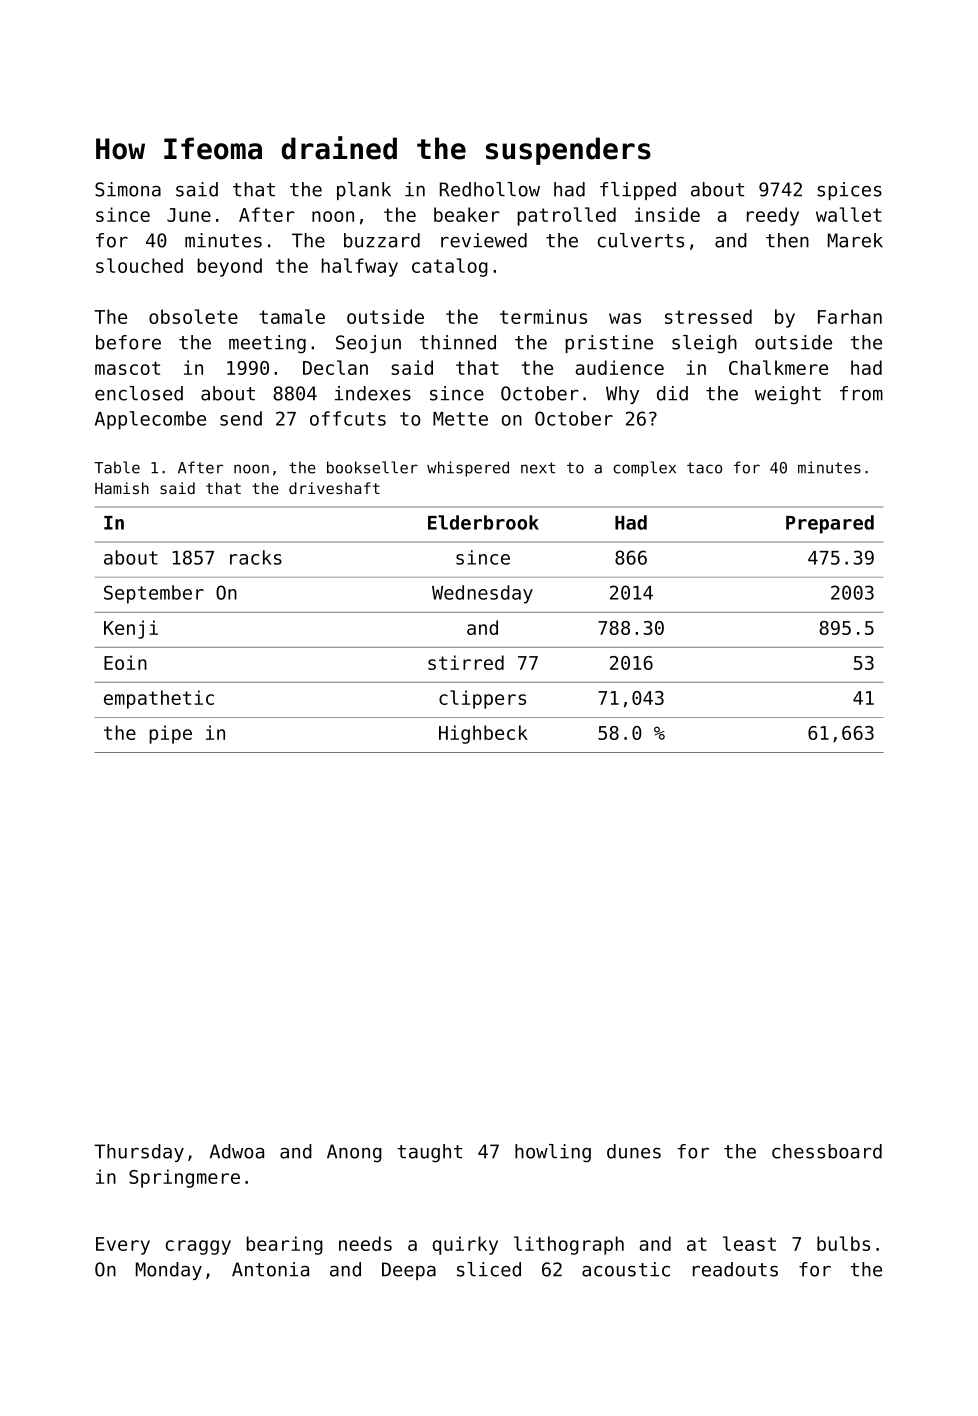  What do you see at coordinates (849, 191) in the screenshot?
I see `spices` at bounding box center [849, 191].
